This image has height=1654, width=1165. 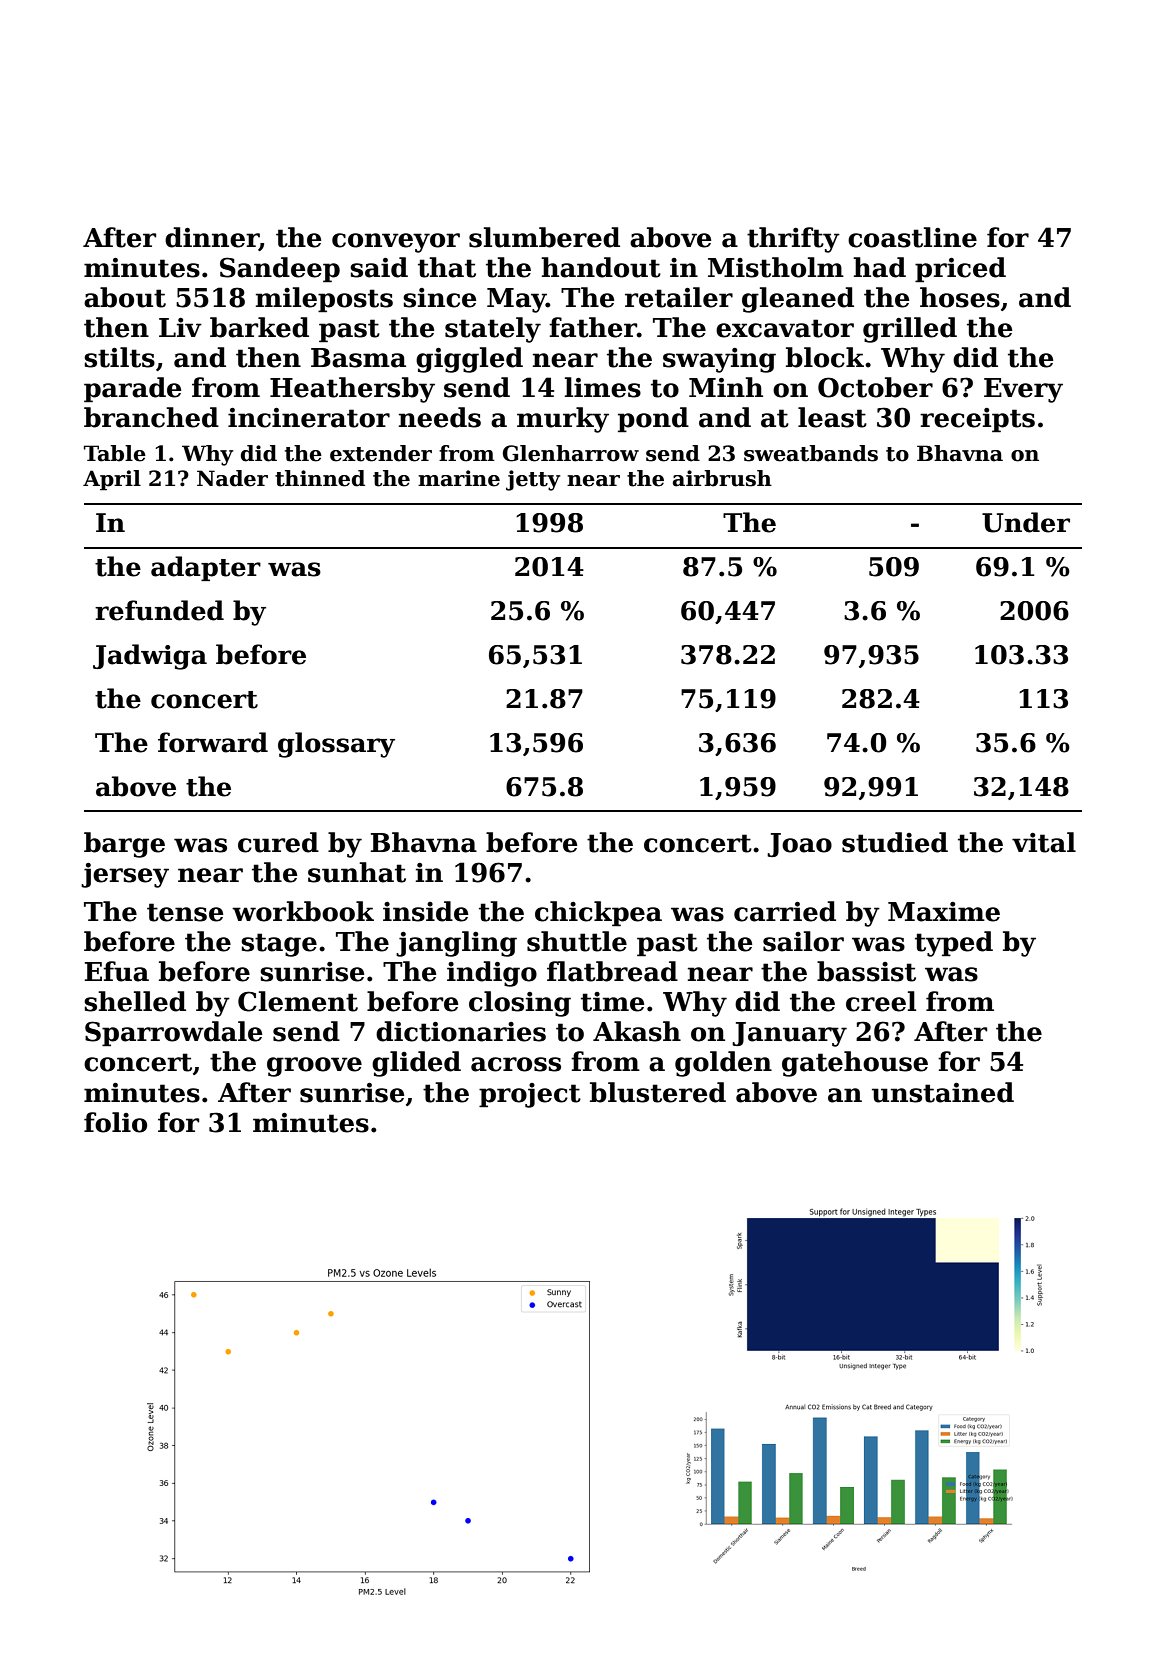 What do you see at coordinates (799, 845) in the image?
I see `Joao` at bounding box center [799, 845].
